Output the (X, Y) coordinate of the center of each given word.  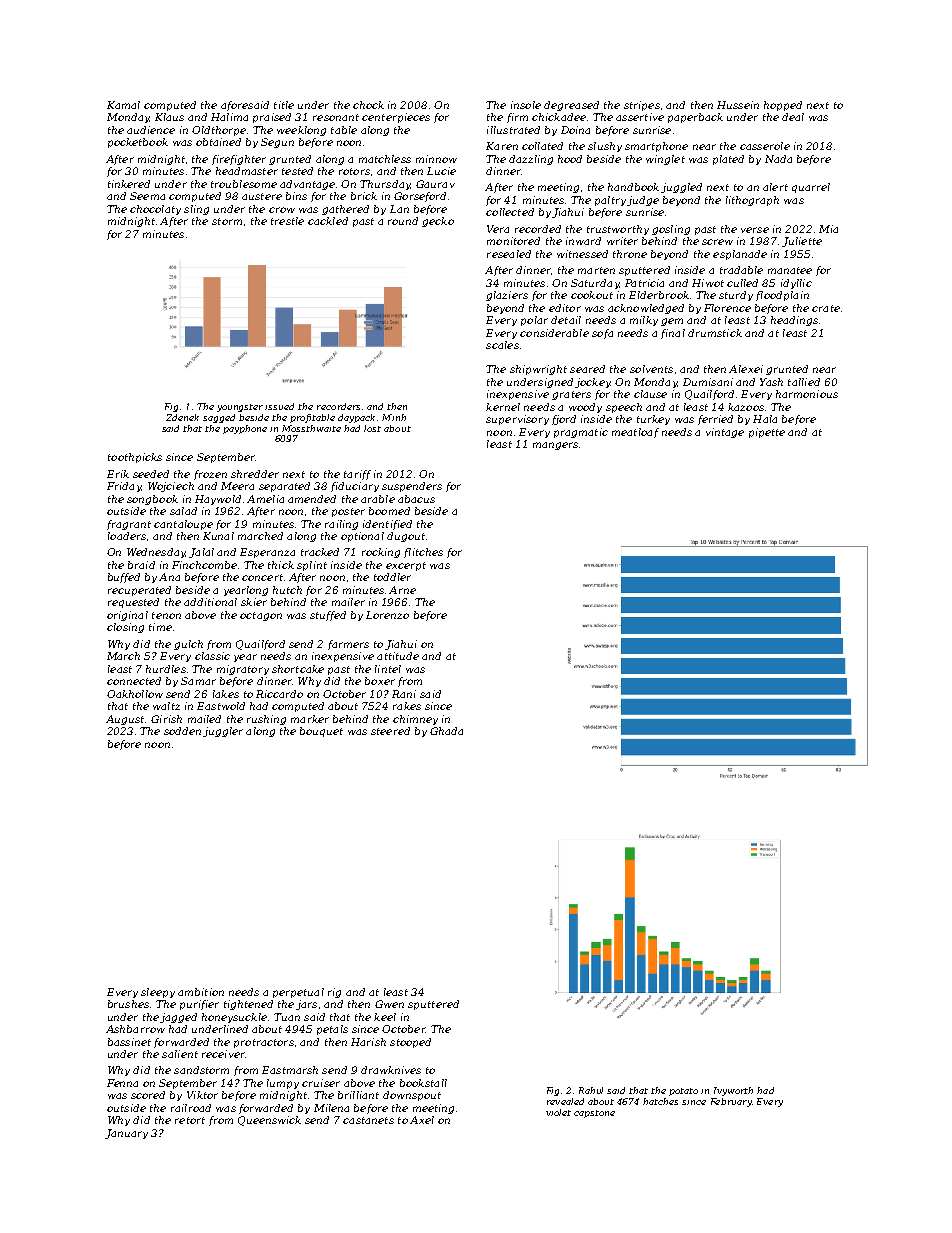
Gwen (389, 1004)
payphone (245, 429)
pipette (767, 433)
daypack (356, 418)
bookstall (423, 1083)
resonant (336, 117)
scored (148, 1095)
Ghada (446, 731)
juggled (681, 188)
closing (125, 628)
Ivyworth (733, 1091)
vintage (725, 433)
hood (570, 159)
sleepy (158, 993)
